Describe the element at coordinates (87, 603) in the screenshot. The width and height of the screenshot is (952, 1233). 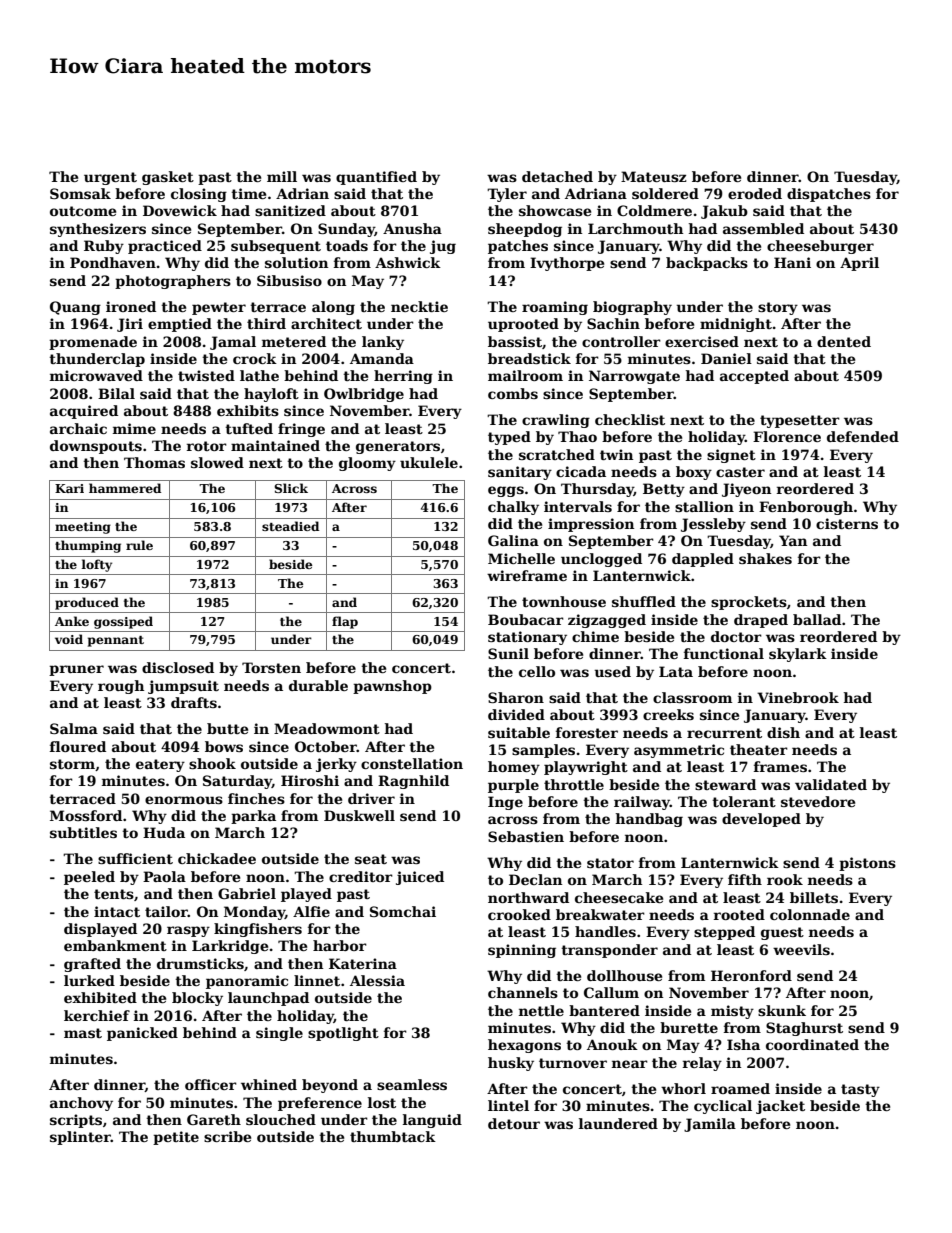
I see `produced` at that location.
